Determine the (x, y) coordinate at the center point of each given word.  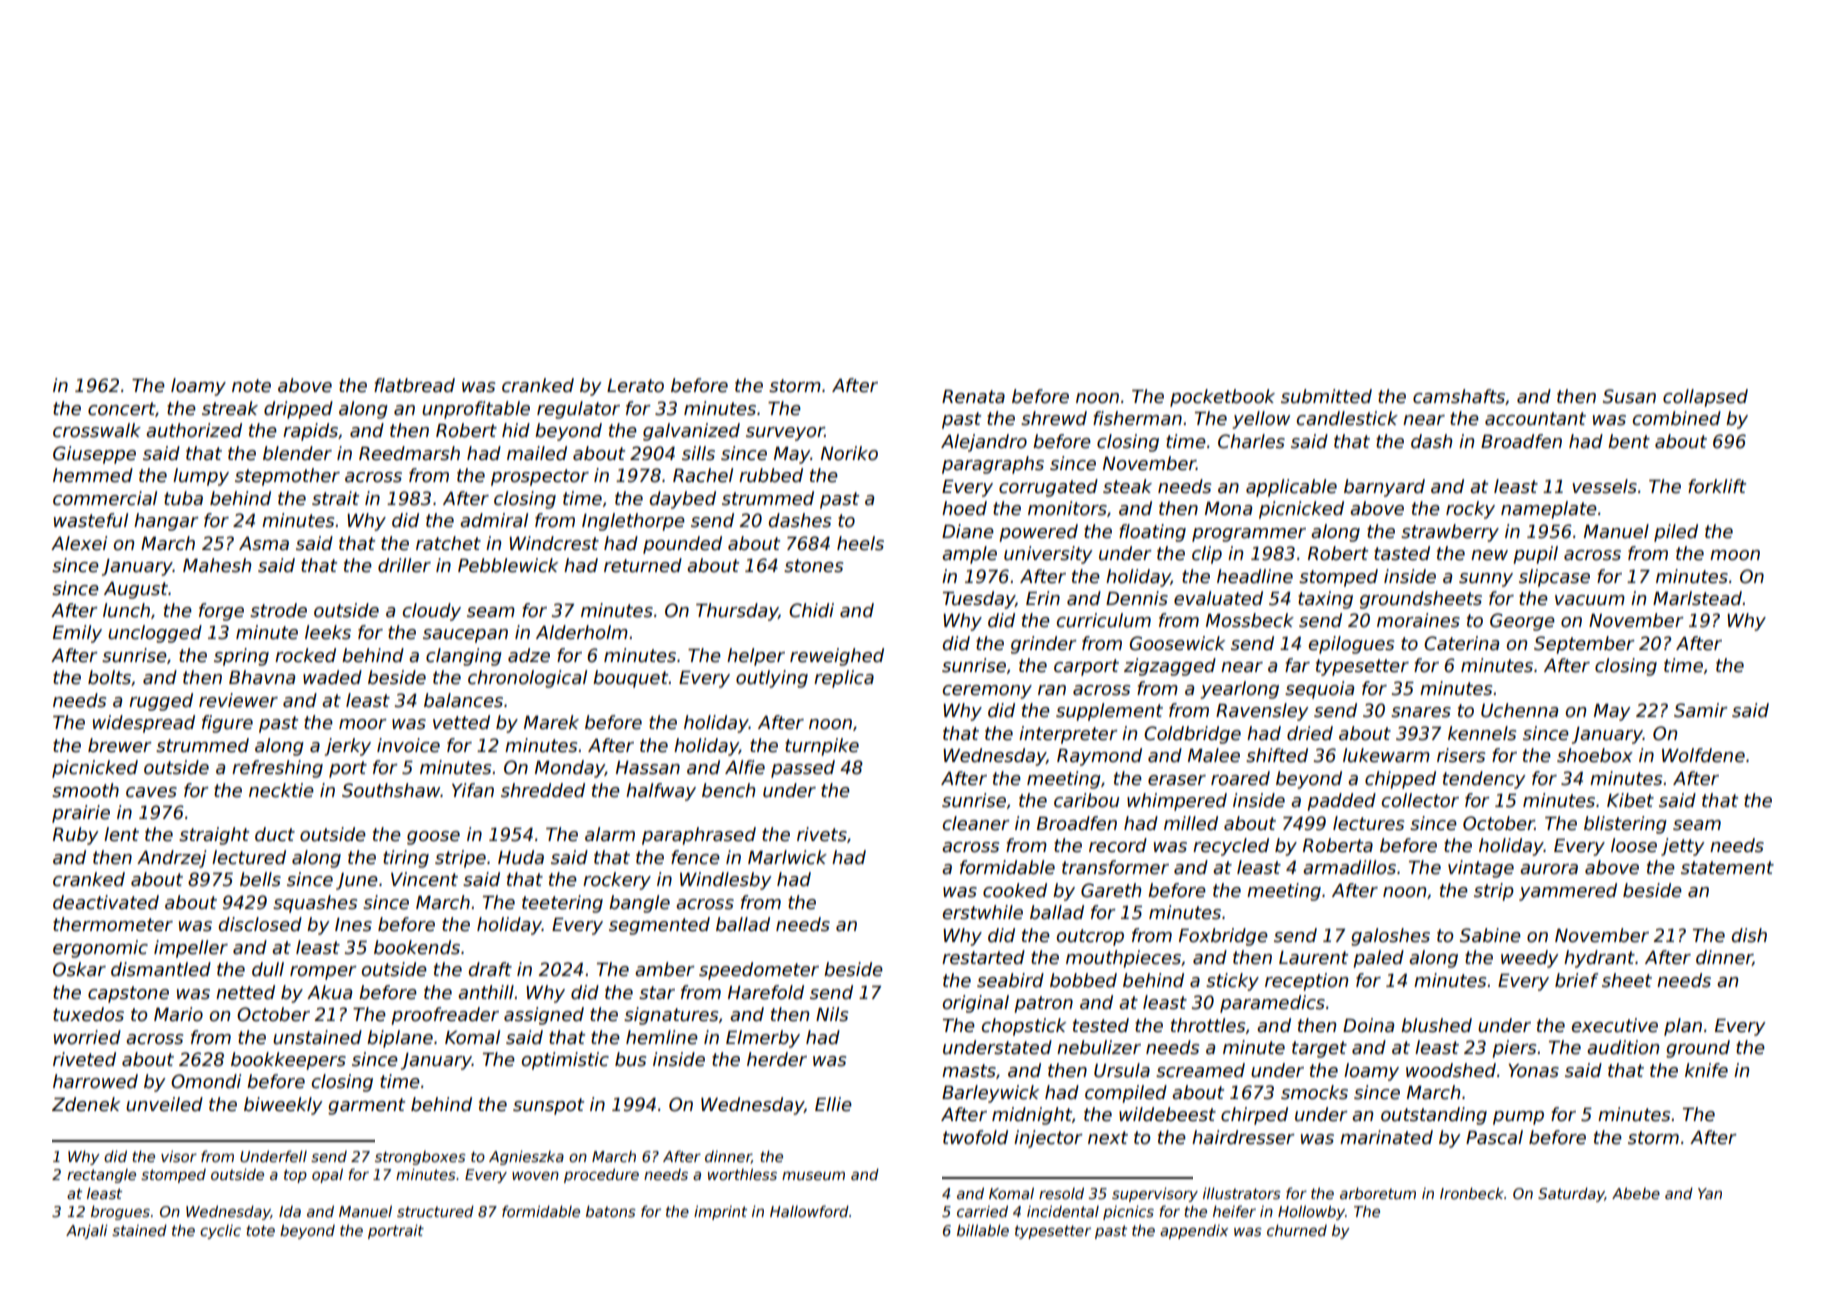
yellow (1261, 420)
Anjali (87, 1231)
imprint (720, 1212)
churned (1297, 1230)
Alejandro (984, 443)
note (251, 386)
